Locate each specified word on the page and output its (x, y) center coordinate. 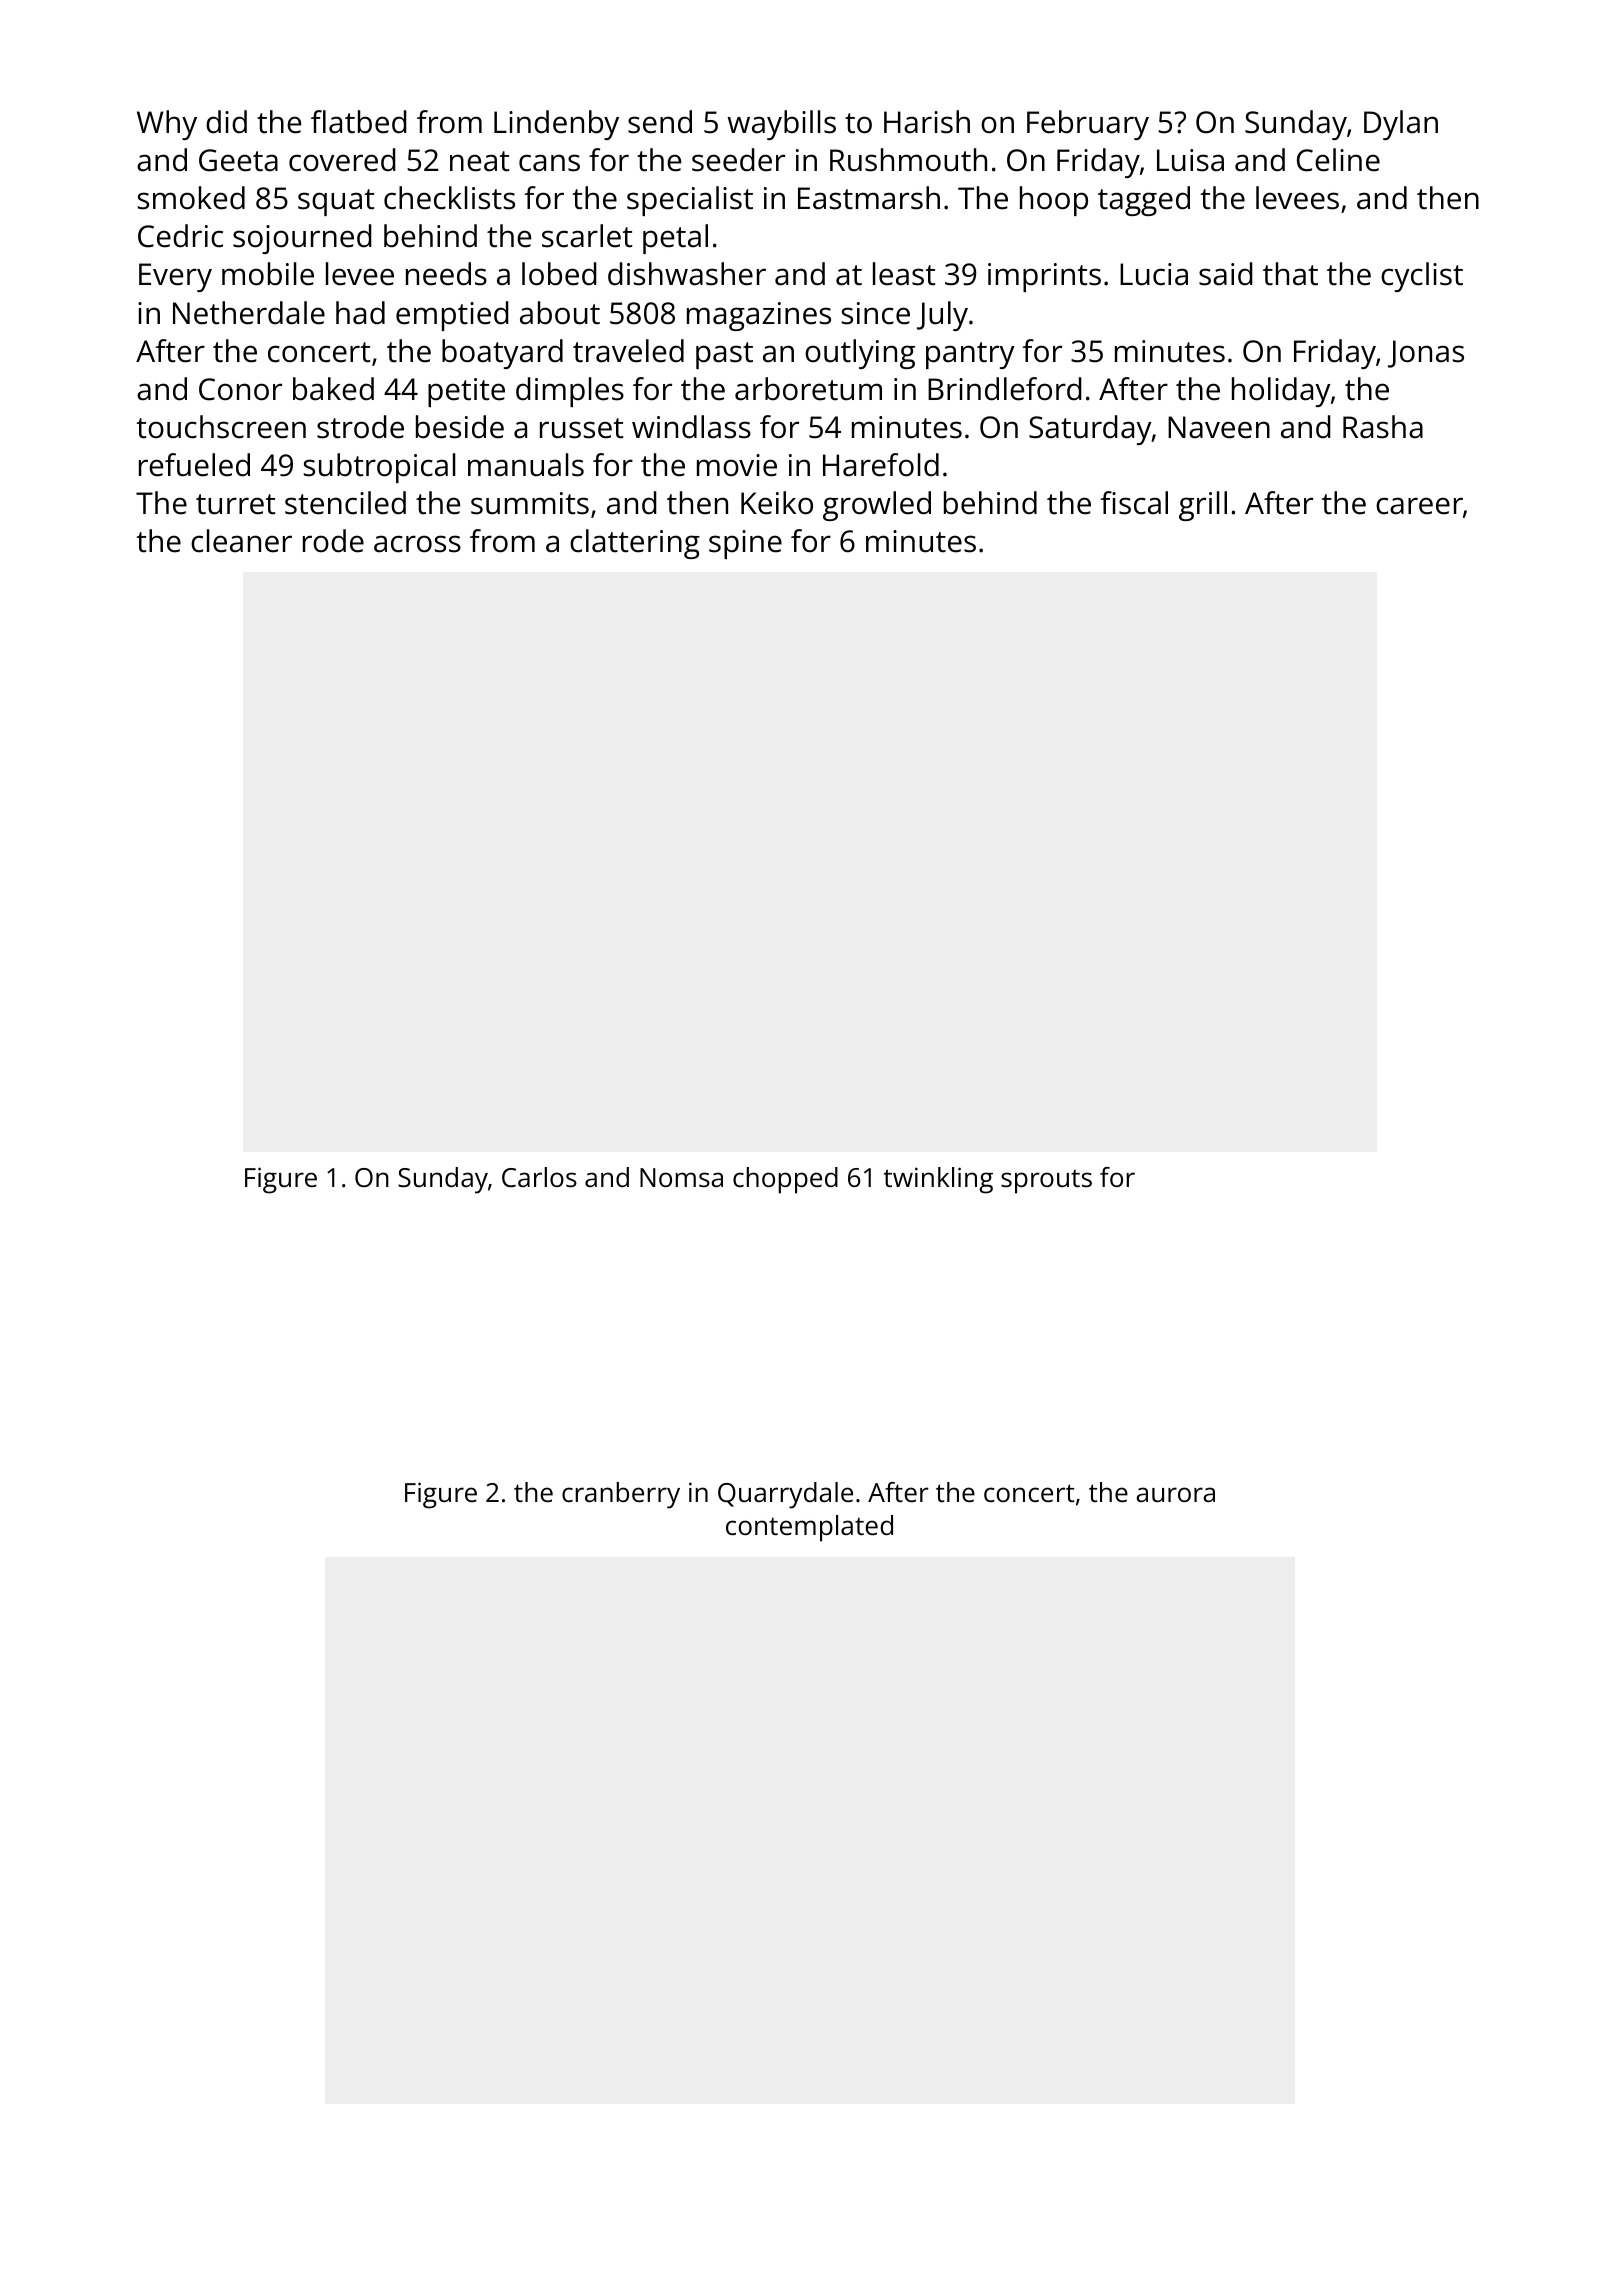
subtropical (380, 468)
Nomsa (681, 1177)
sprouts (1046, 1181)
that (1290, 274)
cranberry (621, 1495)
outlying (860, 354)
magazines (759, 316)
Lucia (1154, 274)
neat (479, 161)
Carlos (539, 1177)
